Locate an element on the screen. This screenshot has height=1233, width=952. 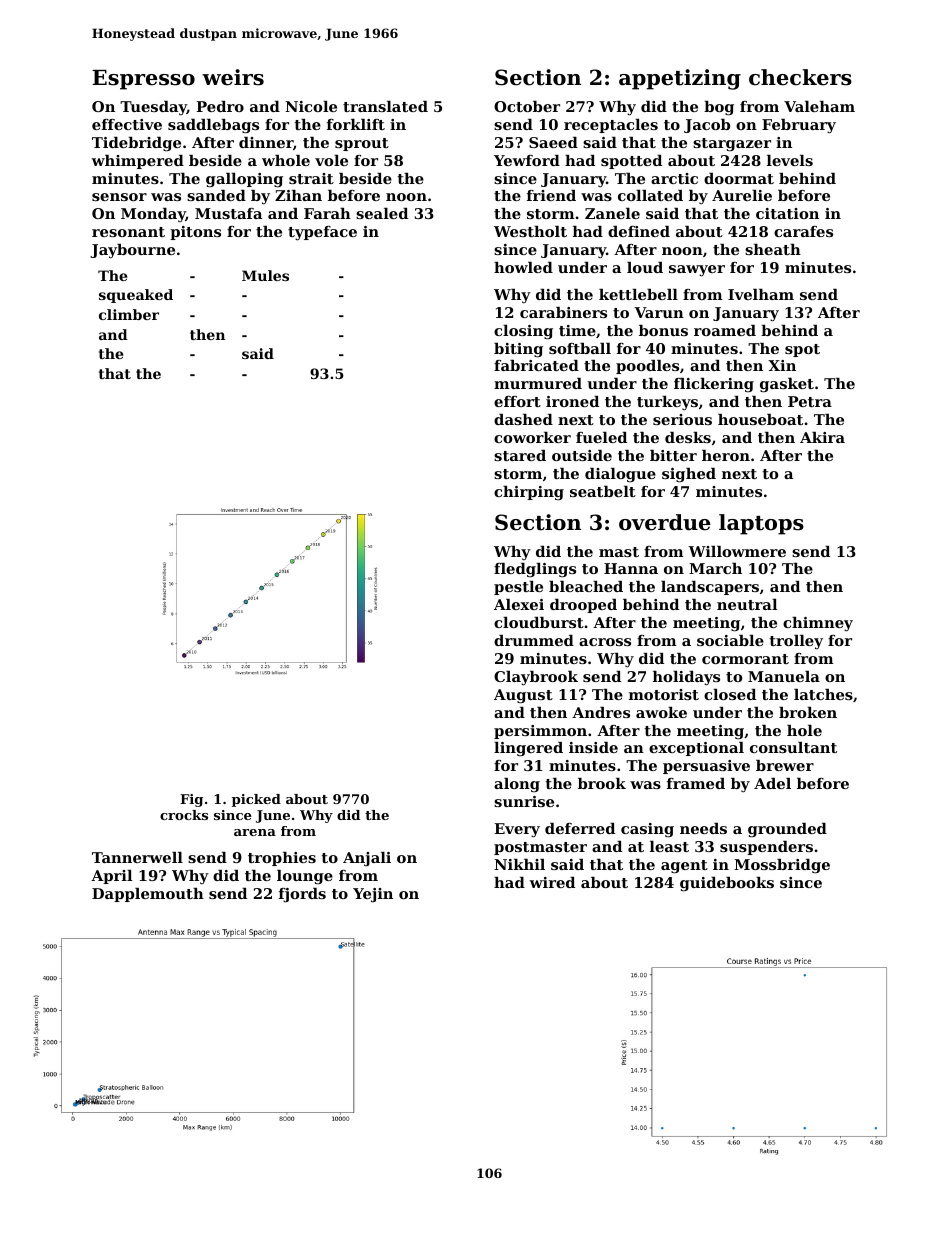
sighed is located at coordinates (689, 475).
